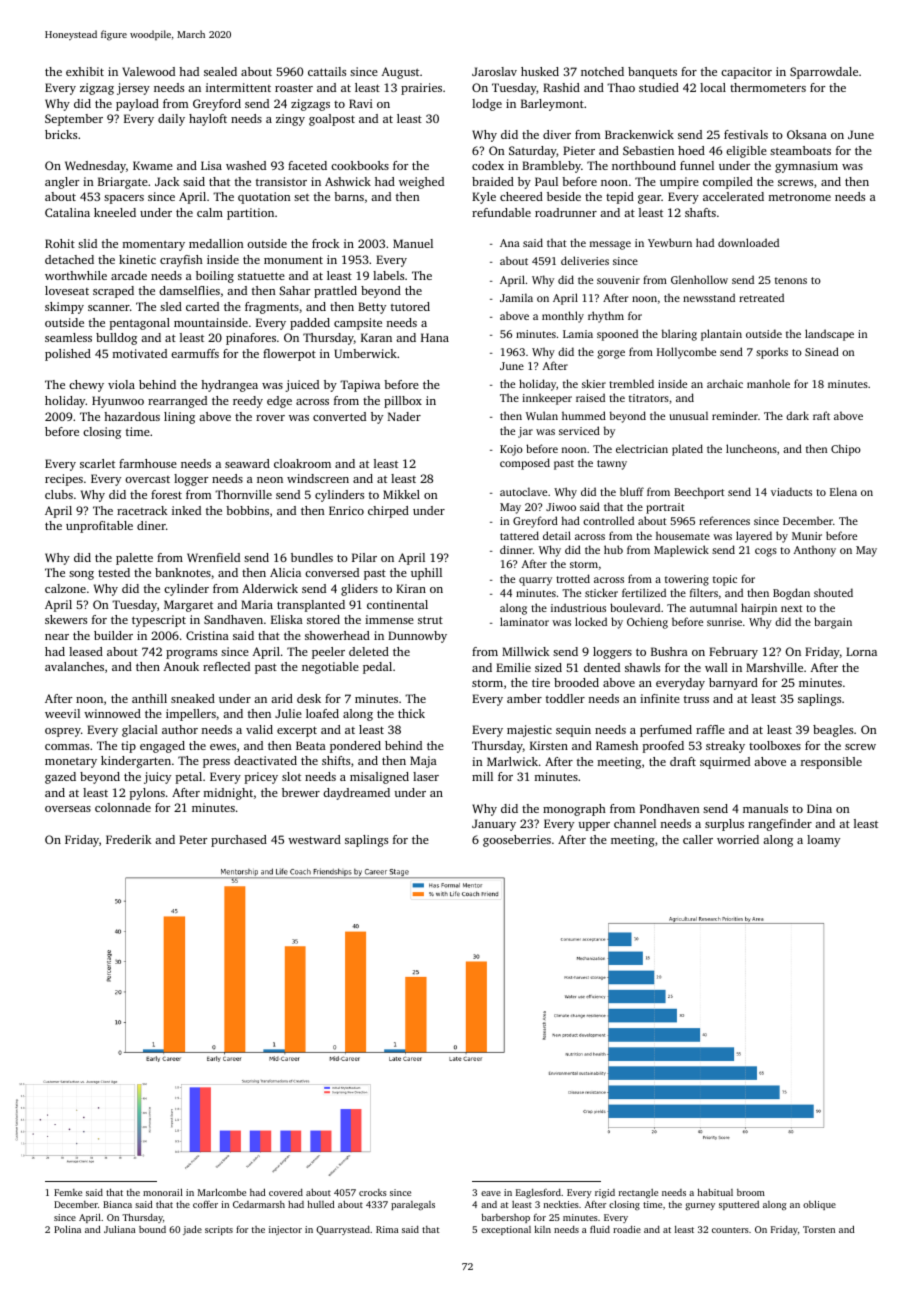  I want to click on Frederik, so click(129, 839).
